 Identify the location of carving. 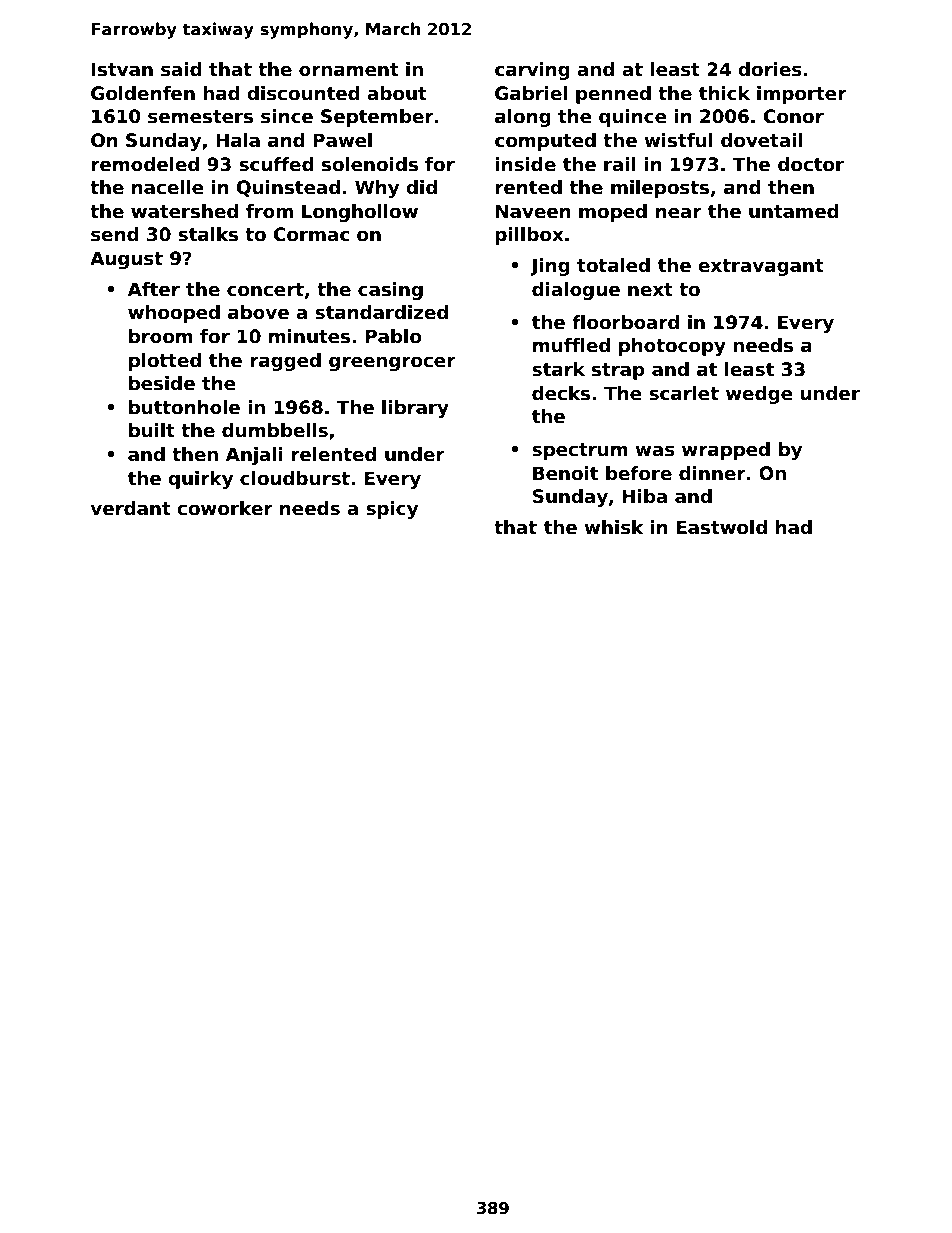
(532, 71).
